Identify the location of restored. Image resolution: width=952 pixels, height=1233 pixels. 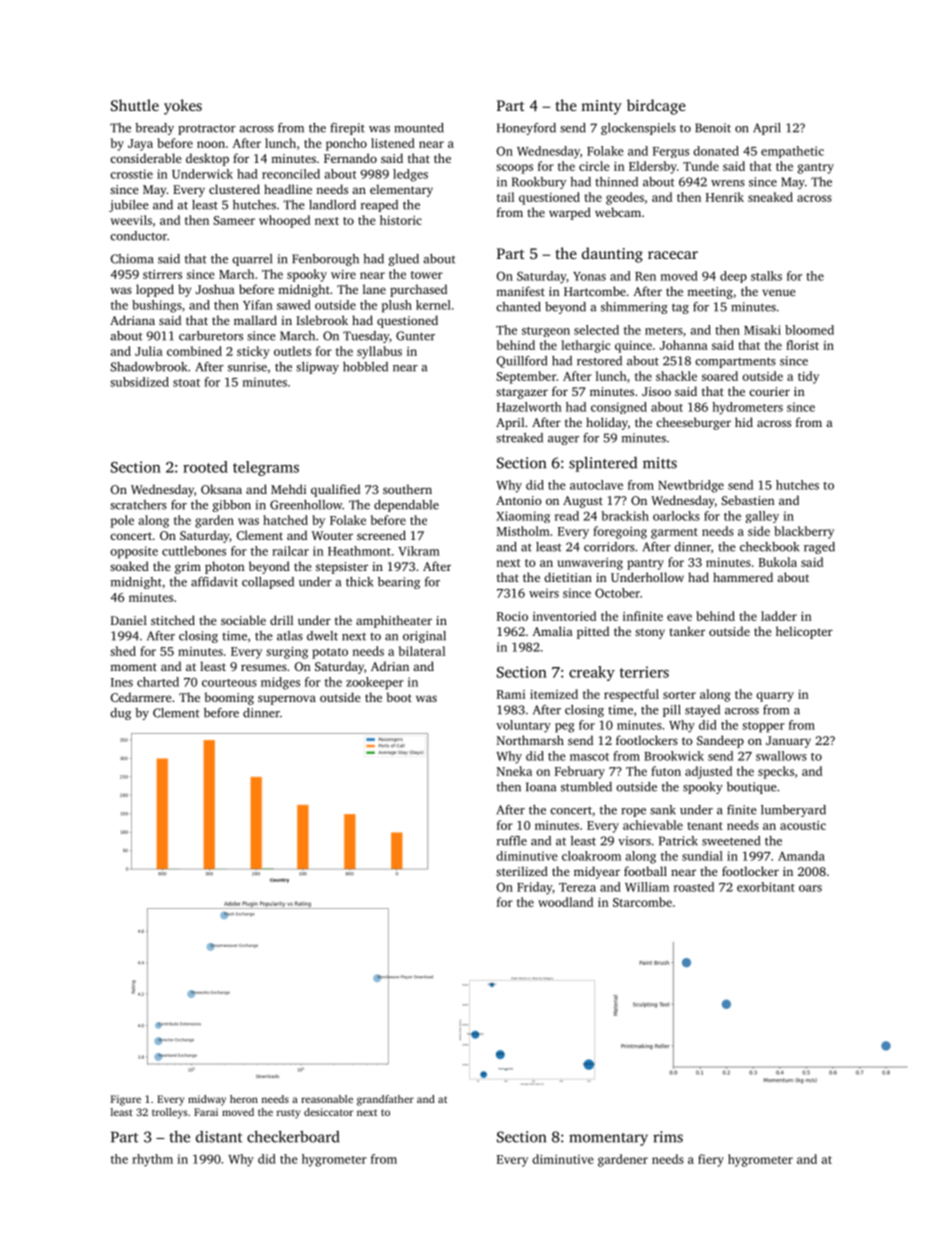
(599, 361).
